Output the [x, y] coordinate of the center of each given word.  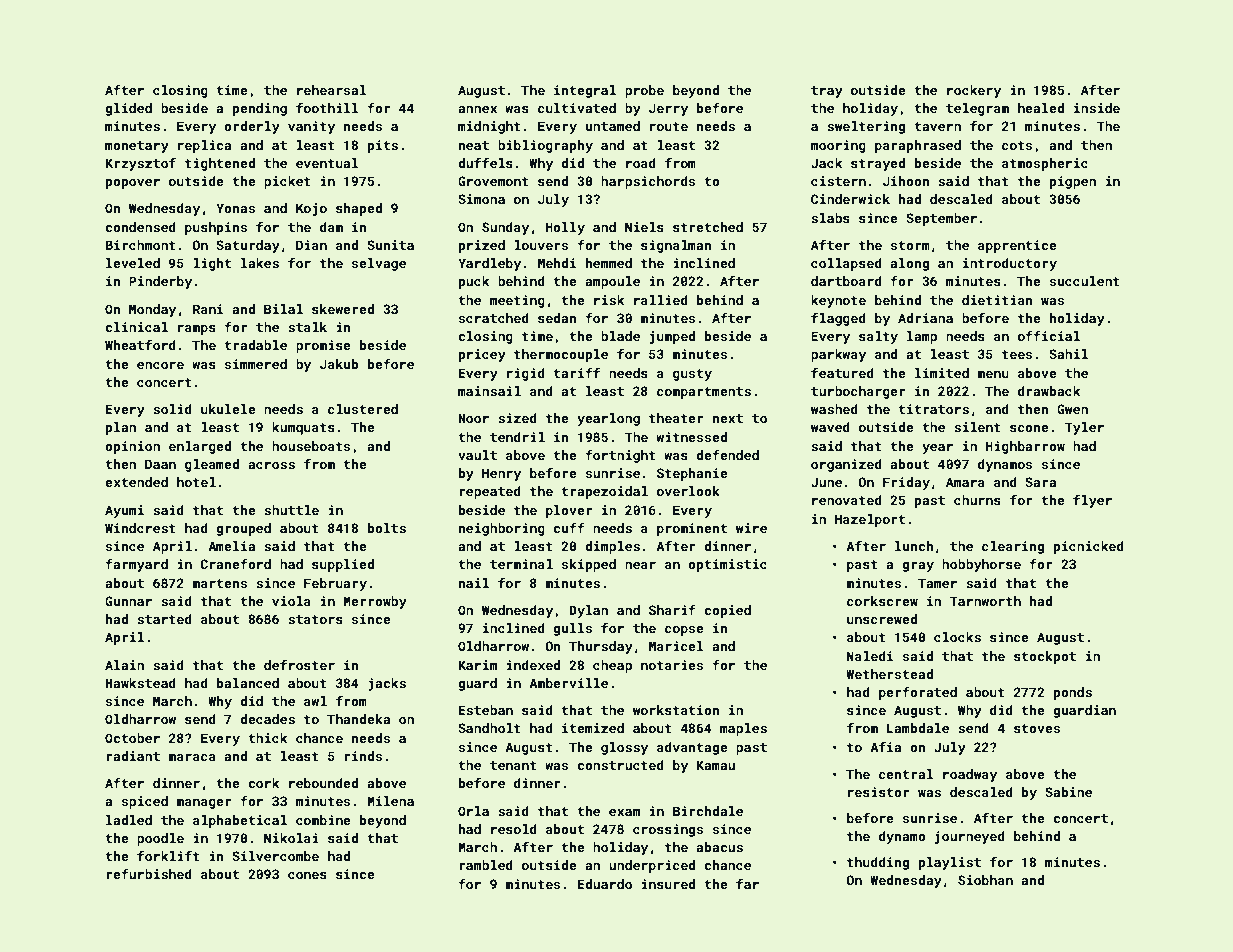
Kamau [715, 765]
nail [474, 583]
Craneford [235, 564]
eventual [327, 163]
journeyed [970, 837]
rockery [974, 91]
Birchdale [708, 811]
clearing [1013, 547]
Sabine [1068, 792]
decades [267, 719]
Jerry [668, 109]
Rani [208, 309]
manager [204, 804]
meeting [517, 301]
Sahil [1068, 354]
